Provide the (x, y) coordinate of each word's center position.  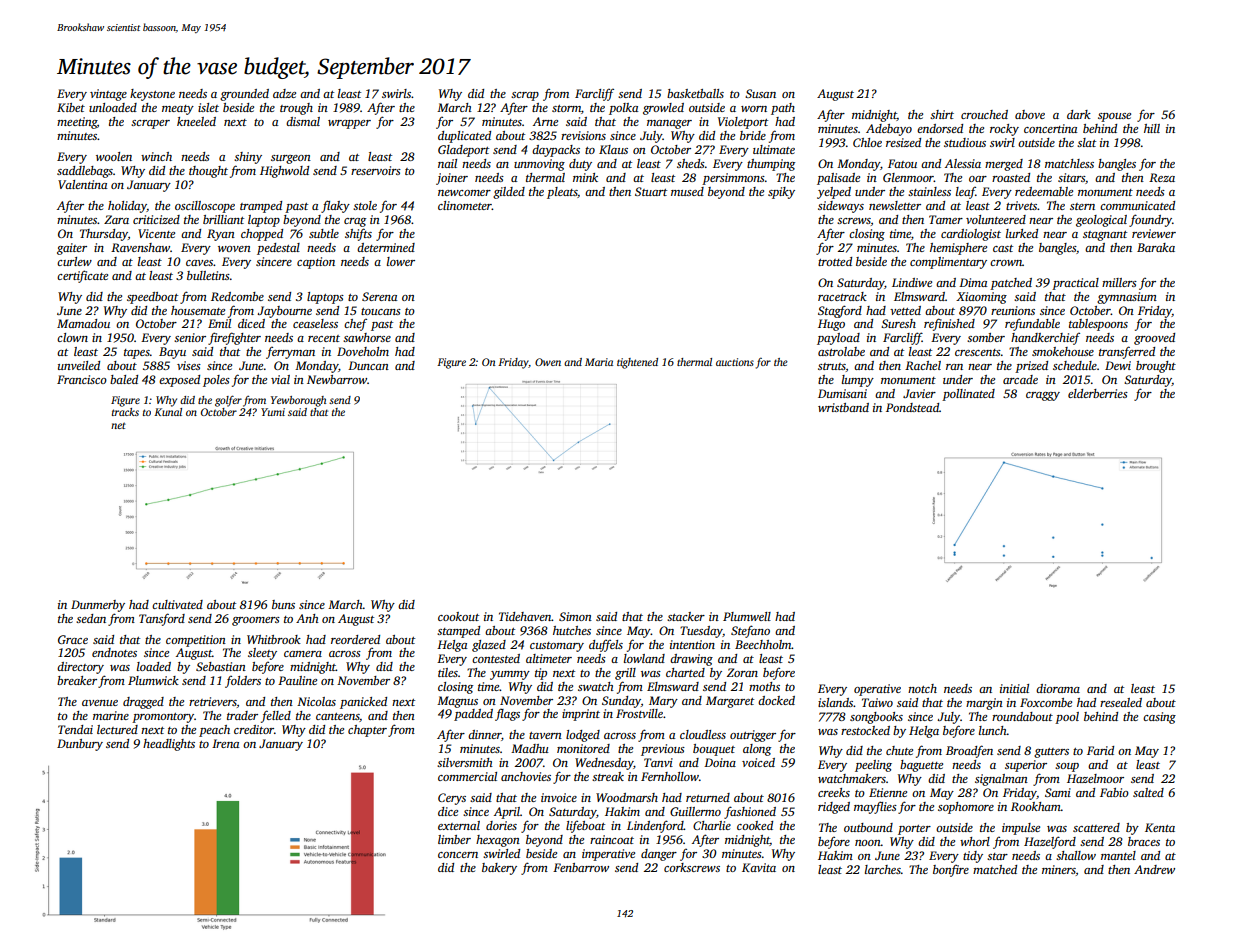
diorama (1058, 688)
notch (922, 688)
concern (458, 855)
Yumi (273, 412)
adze (284, 93)
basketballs (695, 93)
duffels (606, 646)
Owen (548, 362)
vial (280, 379)
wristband (843, 407)
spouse (1114, 117)
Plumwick (153, 680)
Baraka (1156, 247)
